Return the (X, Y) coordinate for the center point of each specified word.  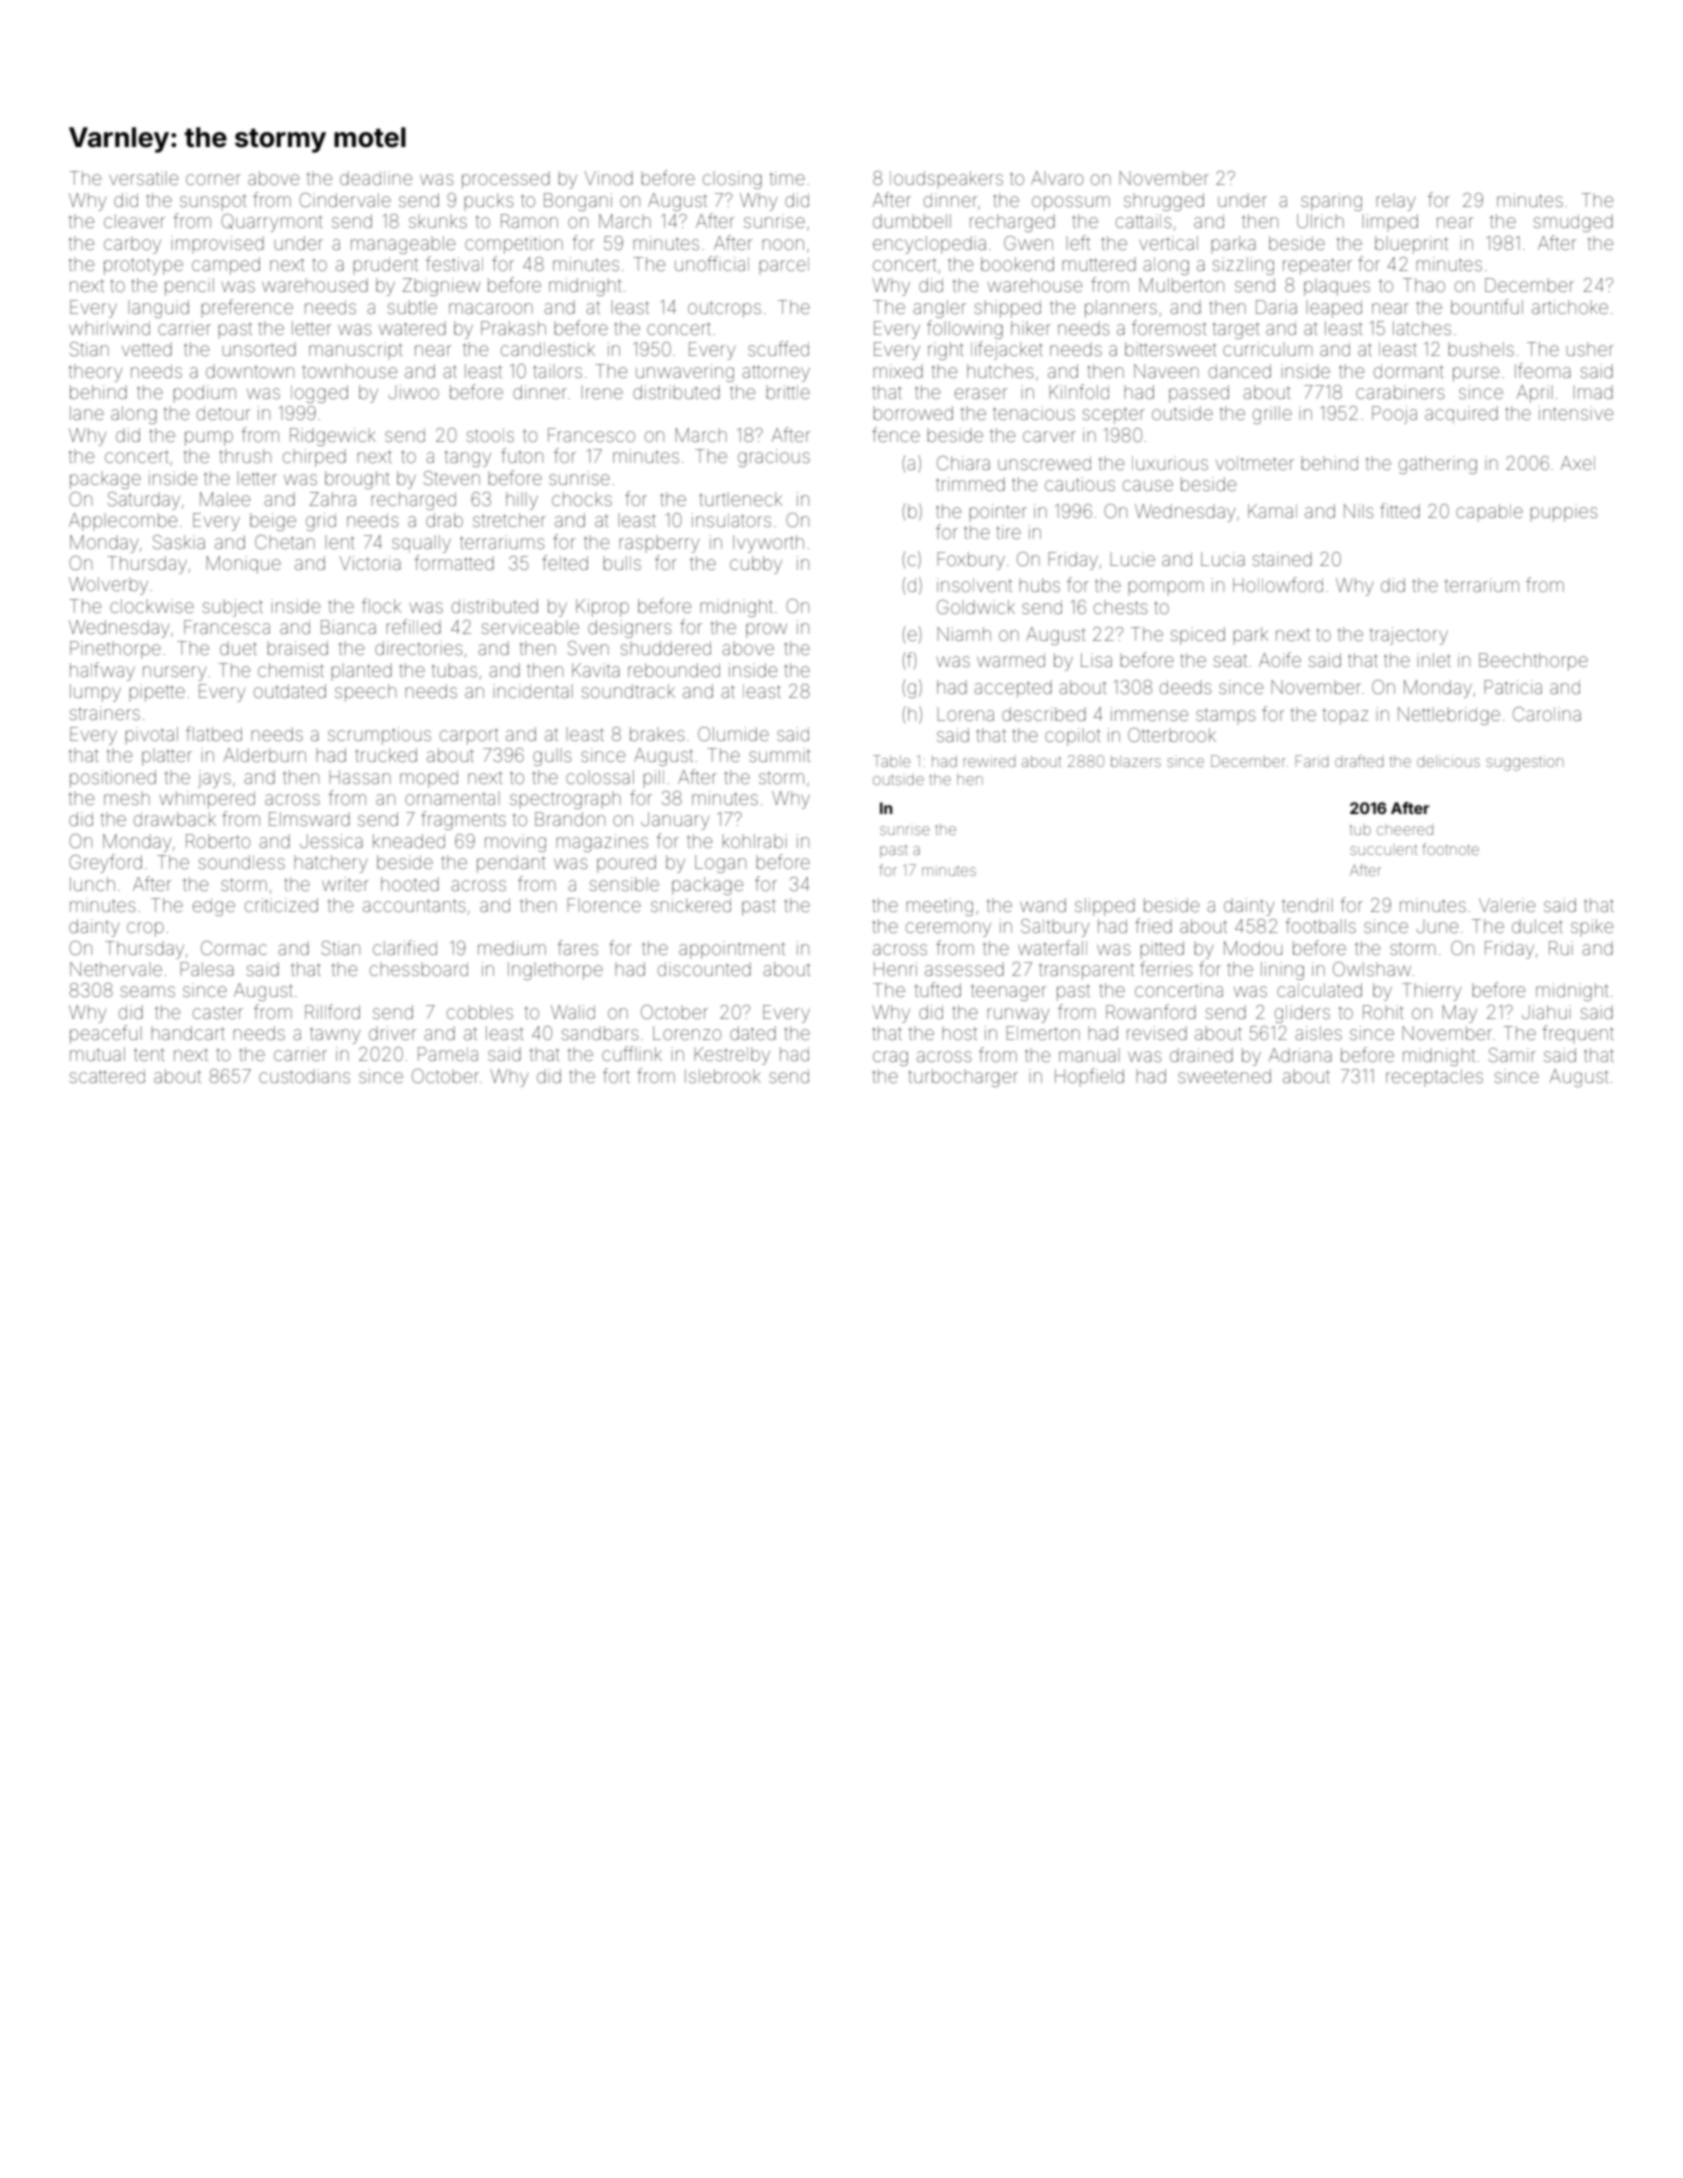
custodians (304, 1076)
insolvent (974, 585)
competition (514, 245)
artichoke (1570, 307)
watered (412, 328)
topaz (1345, 716)
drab (444, 520)
